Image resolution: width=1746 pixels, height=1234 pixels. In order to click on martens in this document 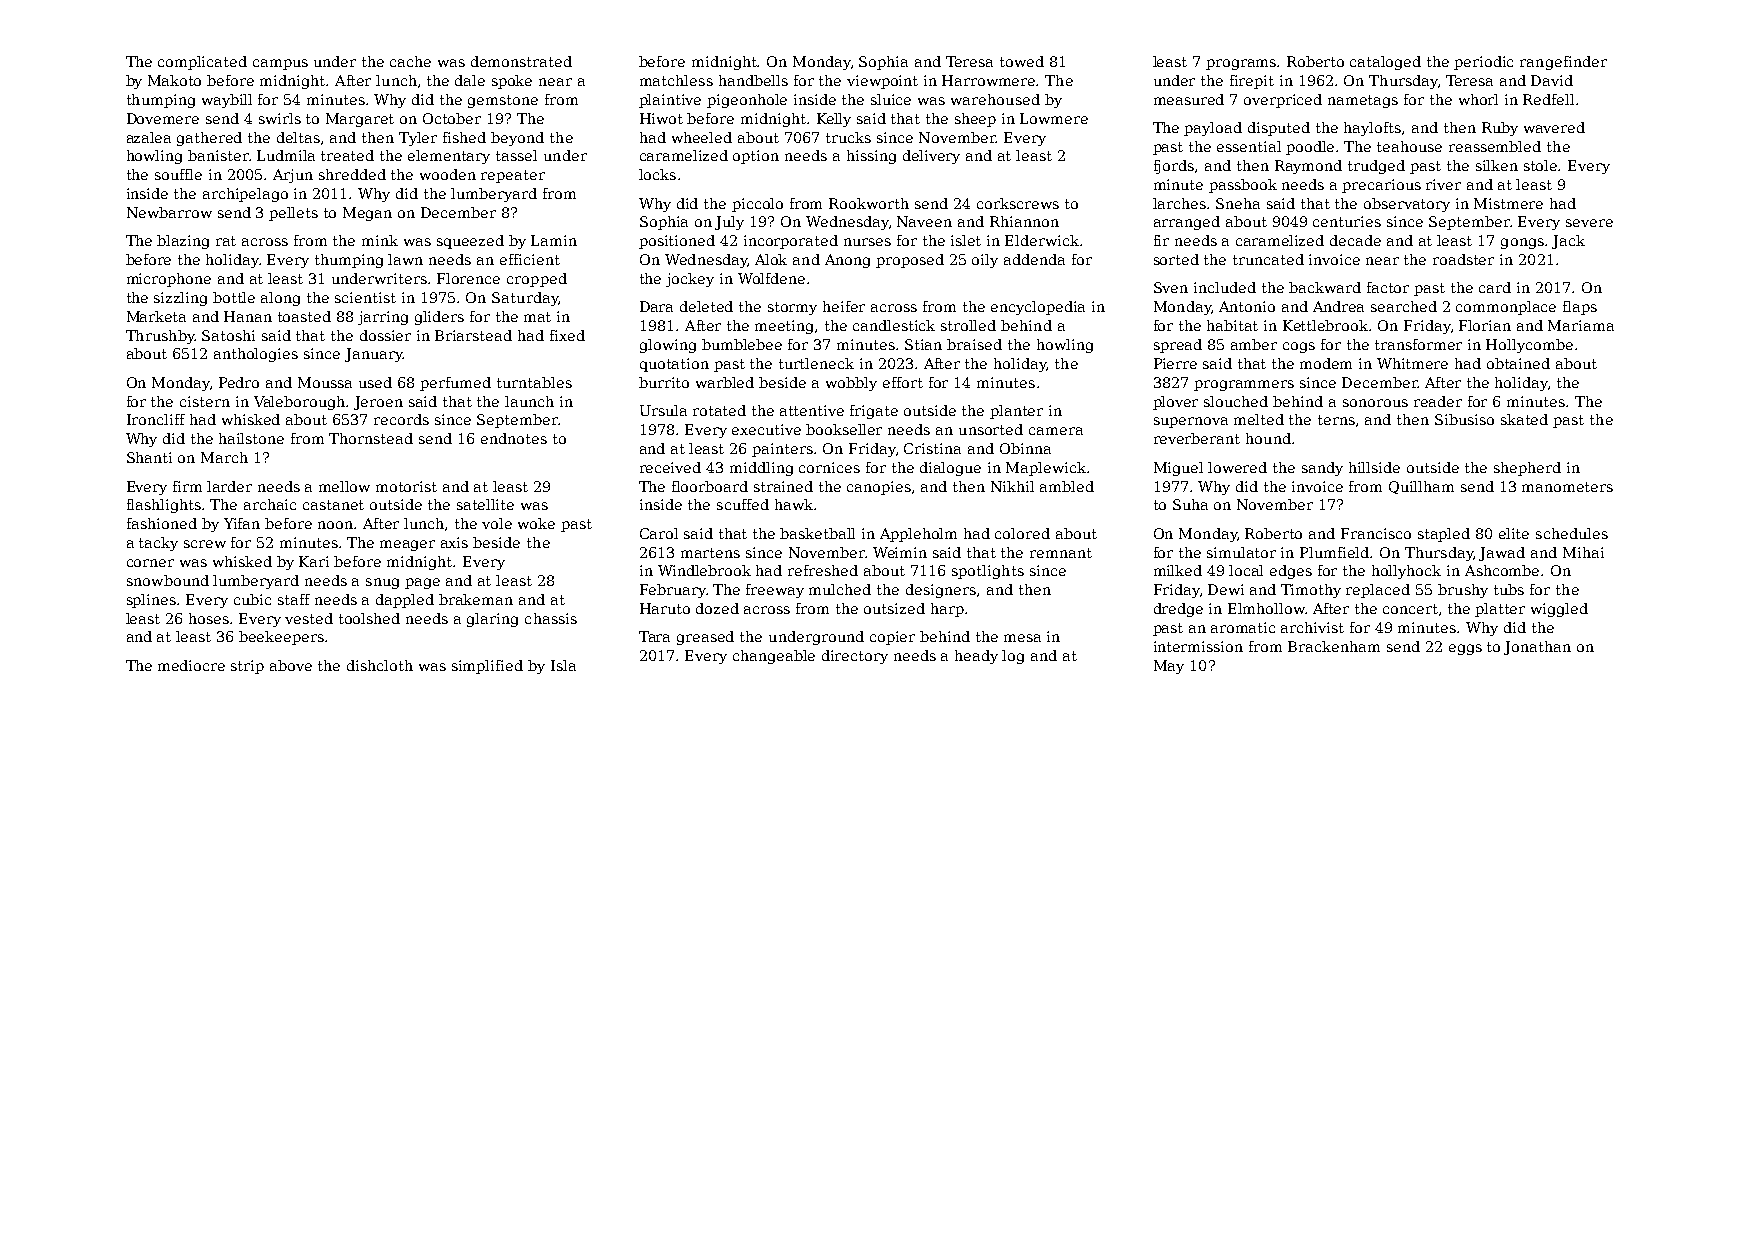, I will do `click(710, 553)`.
